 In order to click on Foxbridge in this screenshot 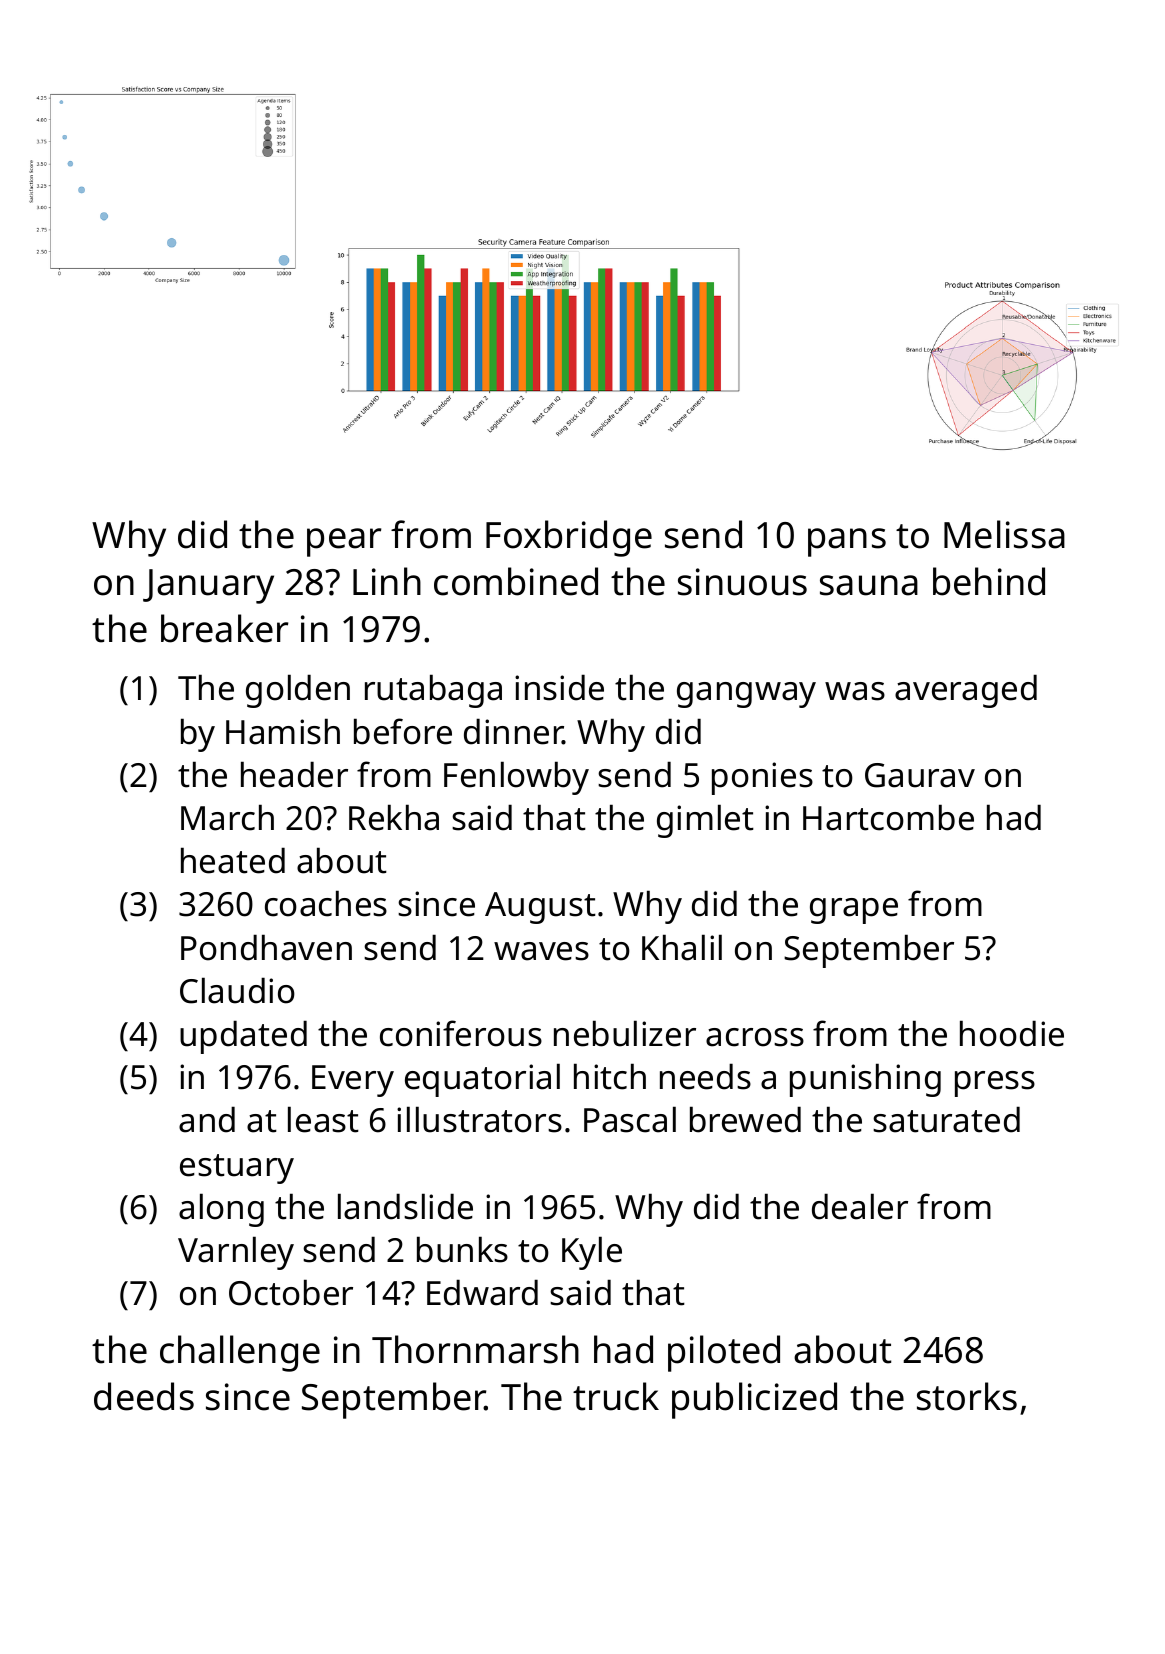, I will do `click(569, 538)`.
